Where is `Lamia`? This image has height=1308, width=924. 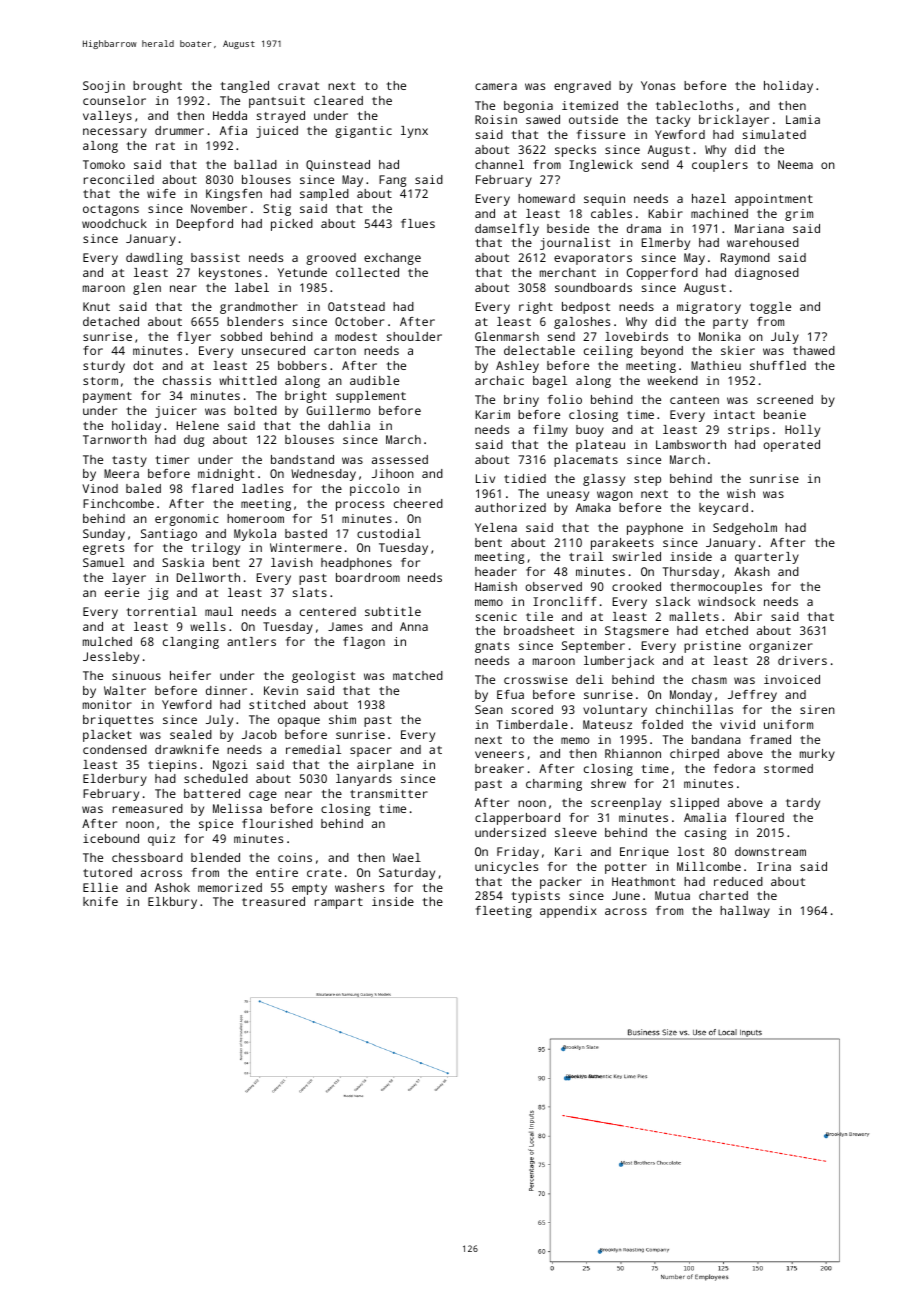 Lamia is located at coordinates (803, 119).
